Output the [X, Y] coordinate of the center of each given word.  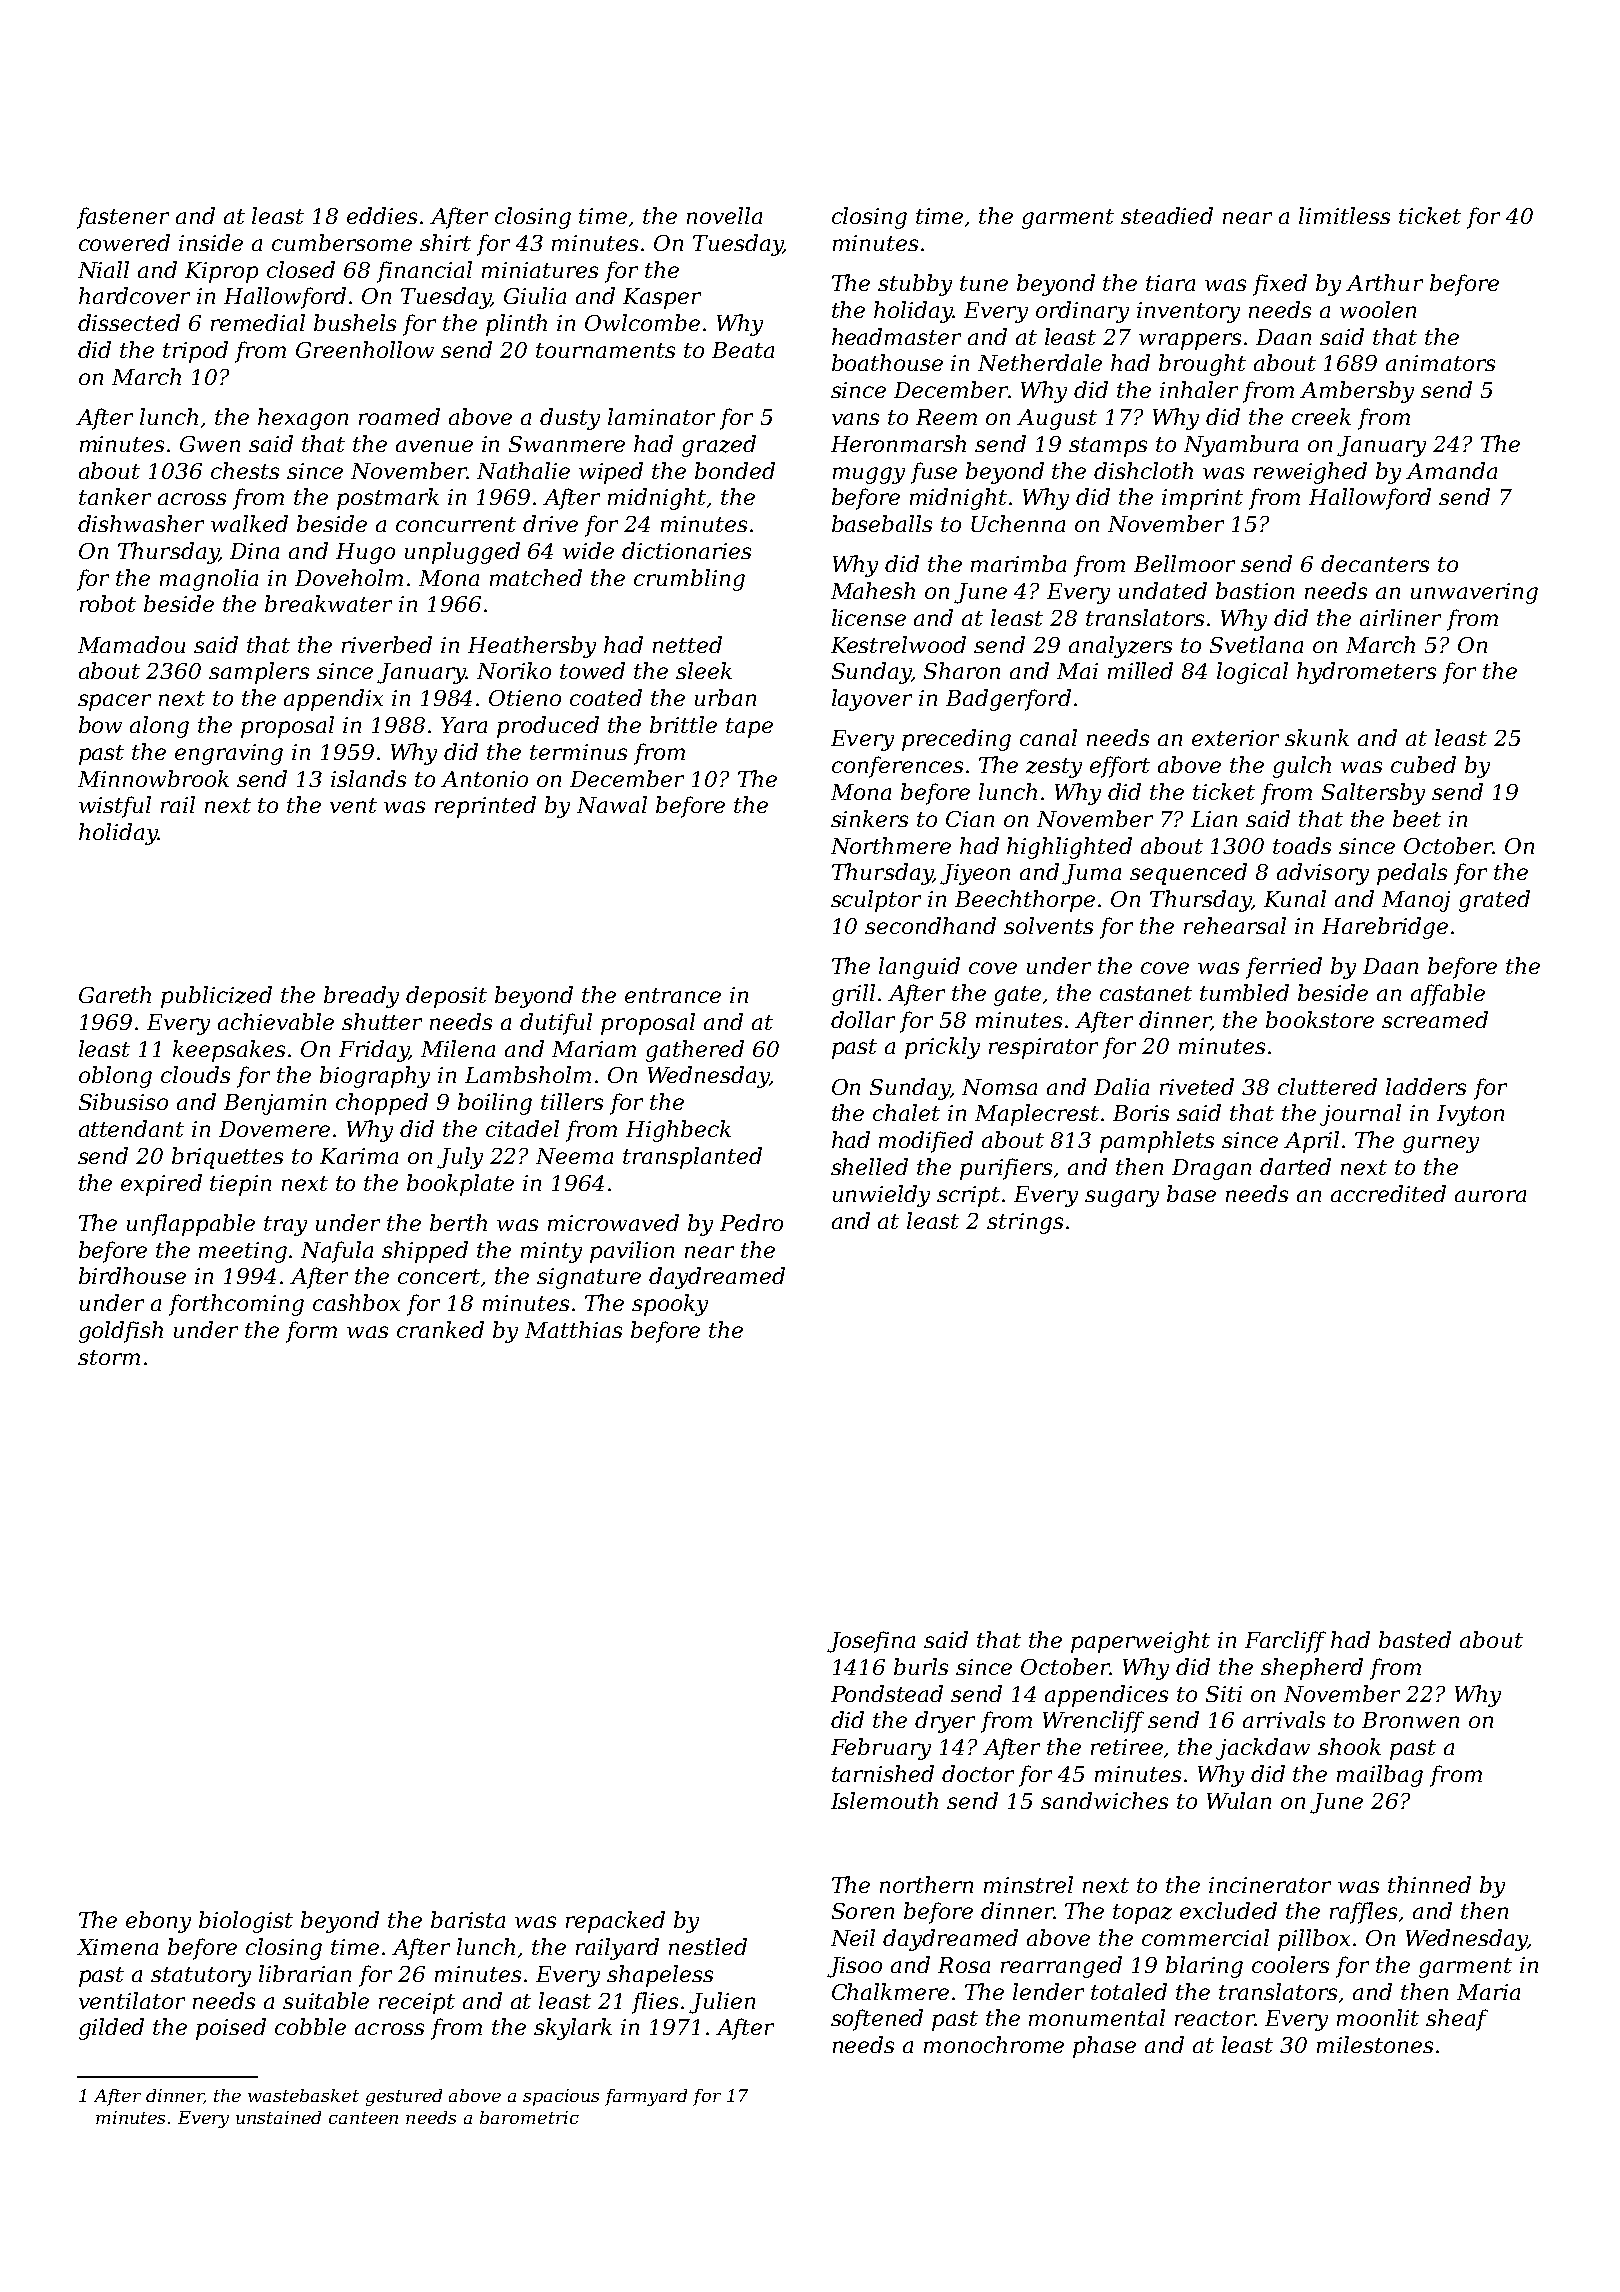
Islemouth [884, 1800]
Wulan [1239, 1800]
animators [1440, 363]
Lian [1214, 819]
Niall [103, 269]
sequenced [1188, 874]
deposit [446, 997]
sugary [1122, 1198]
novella [724, 215]
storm [109, 1357]
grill [853, 995]
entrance [673, 995]
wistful [115, 807]
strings [1025, 1223]
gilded [111, 2029]
